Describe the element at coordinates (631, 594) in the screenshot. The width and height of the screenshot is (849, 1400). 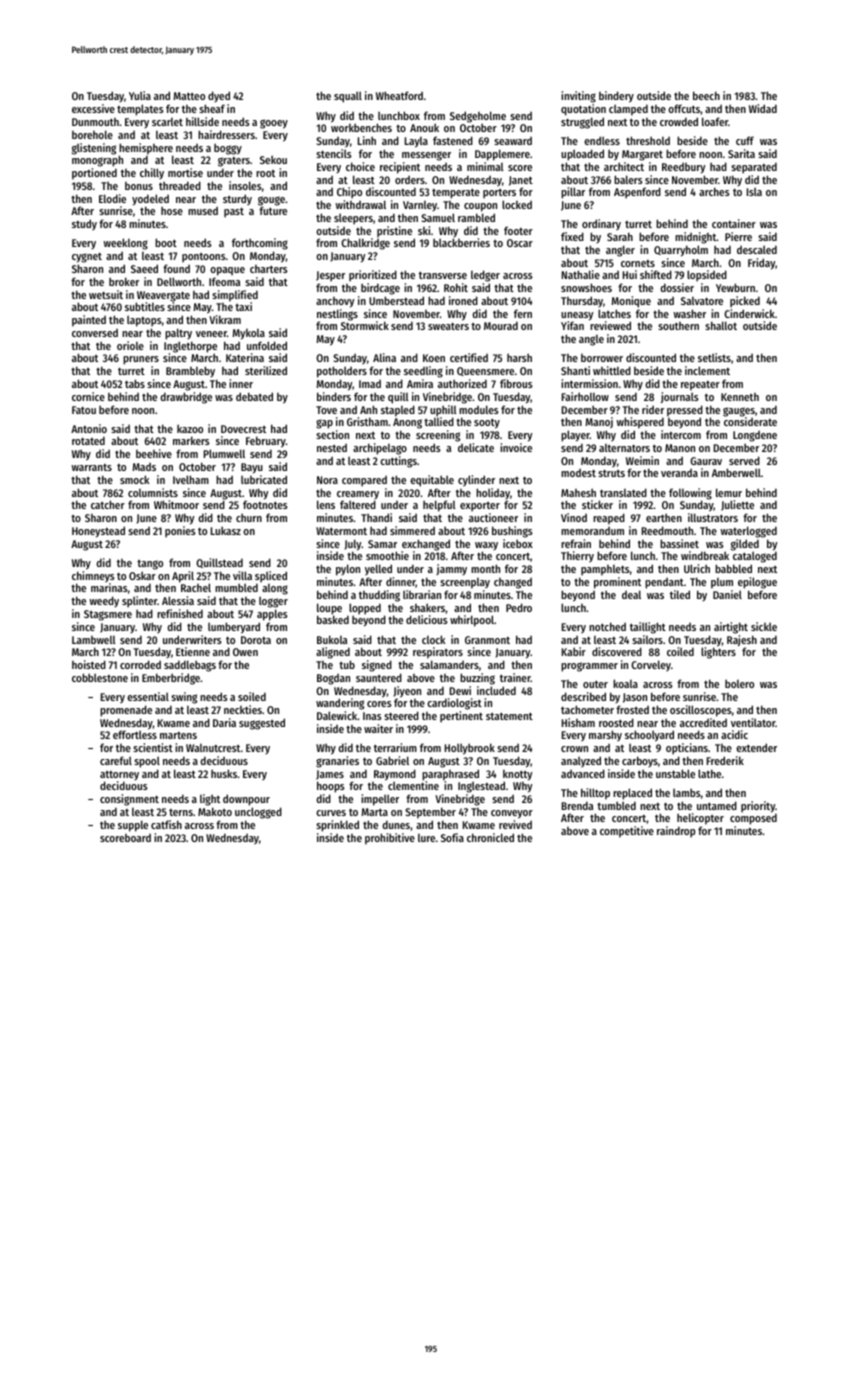
I see `deal` at that location.
